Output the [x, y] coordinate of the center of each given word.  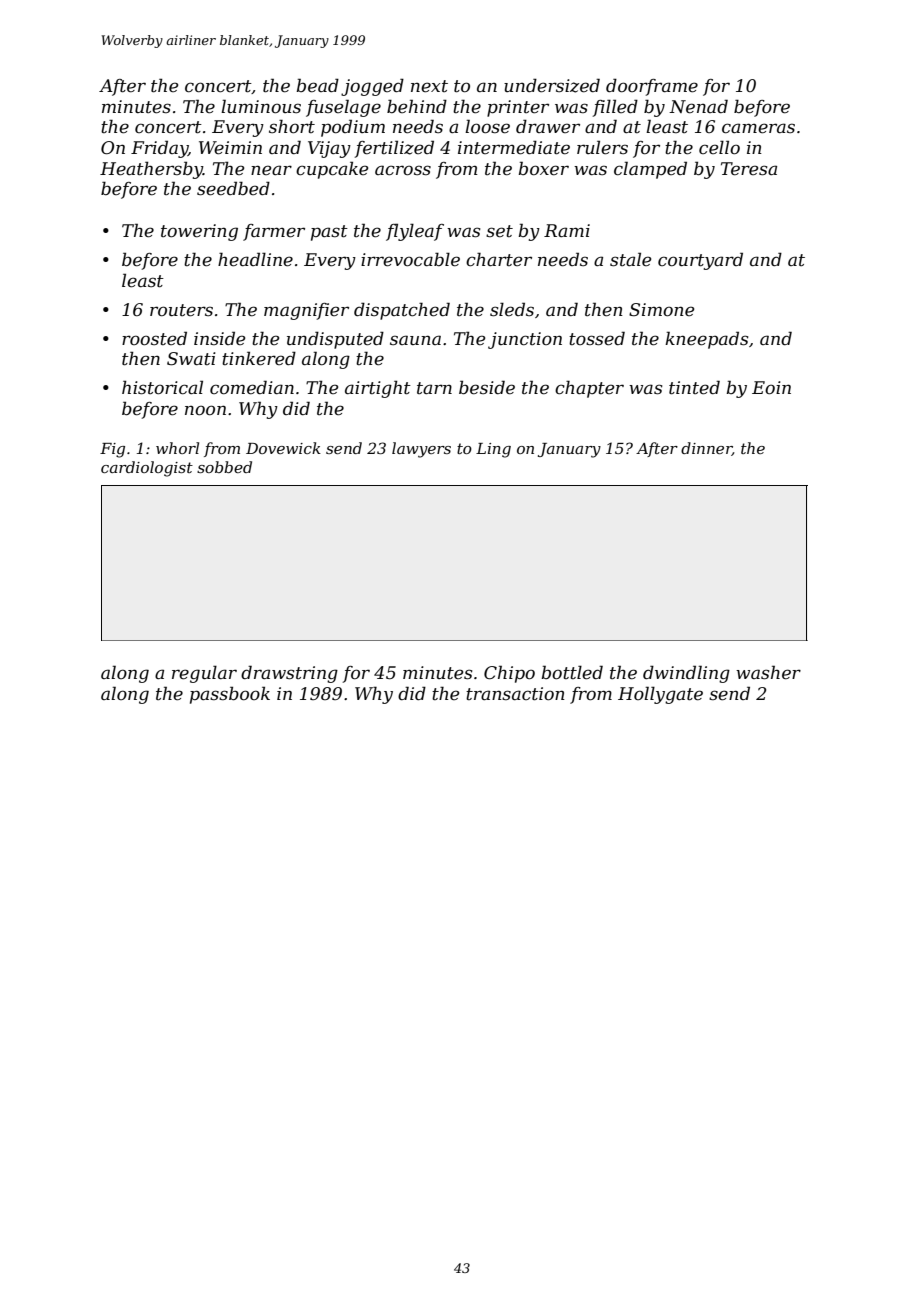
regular [204, 674]
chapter [589, 389]
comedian [252, 387]
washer [768, 672]
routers [181, 310]
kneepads [706, 340]
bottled [572, 672]
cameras [758, 128]
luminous [261, 106]
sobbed [224, 467]
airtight [378, 389]
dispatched [402, 311]
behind [417, 106]
